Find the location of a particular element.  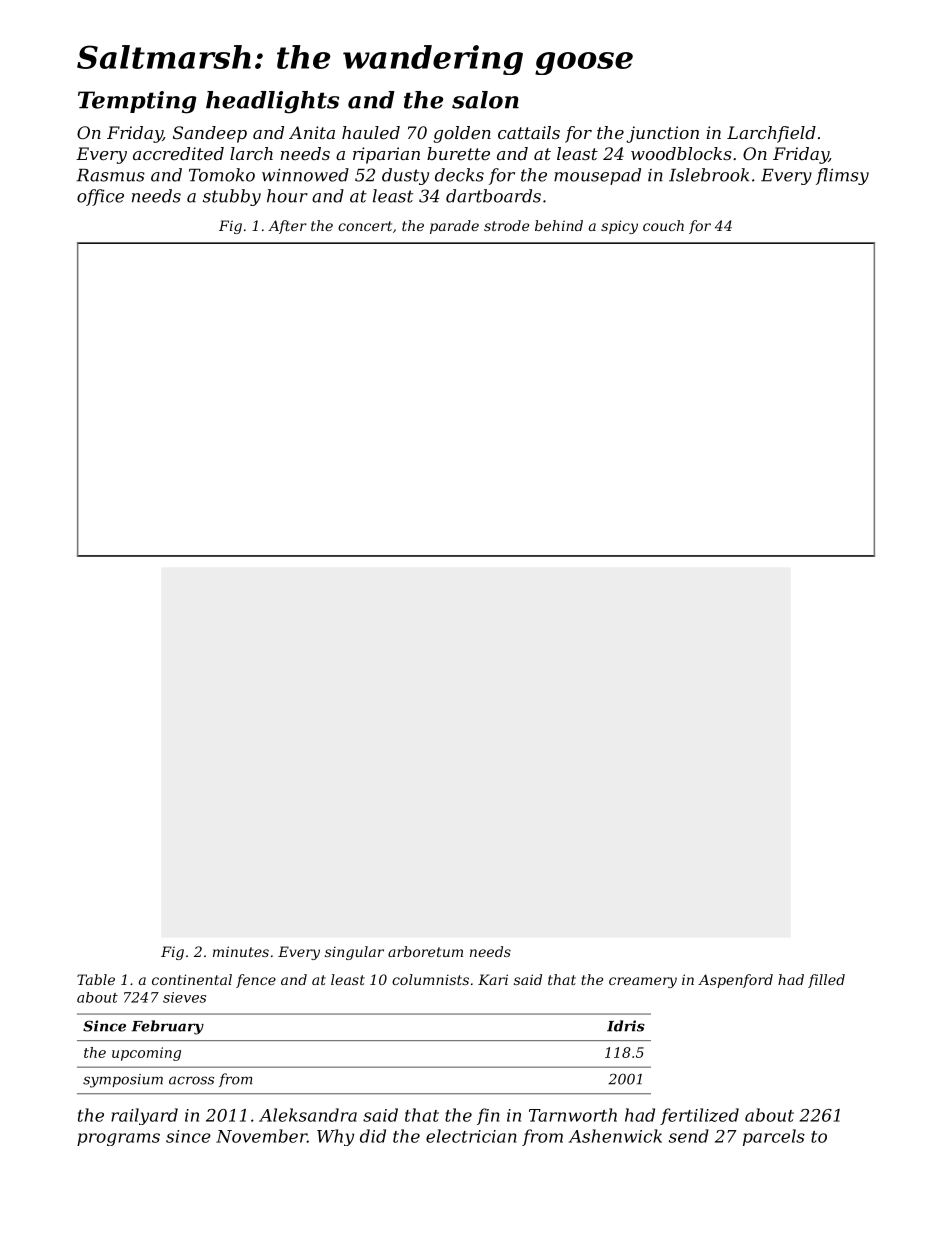

send is located at coordinates (689, 1136).
